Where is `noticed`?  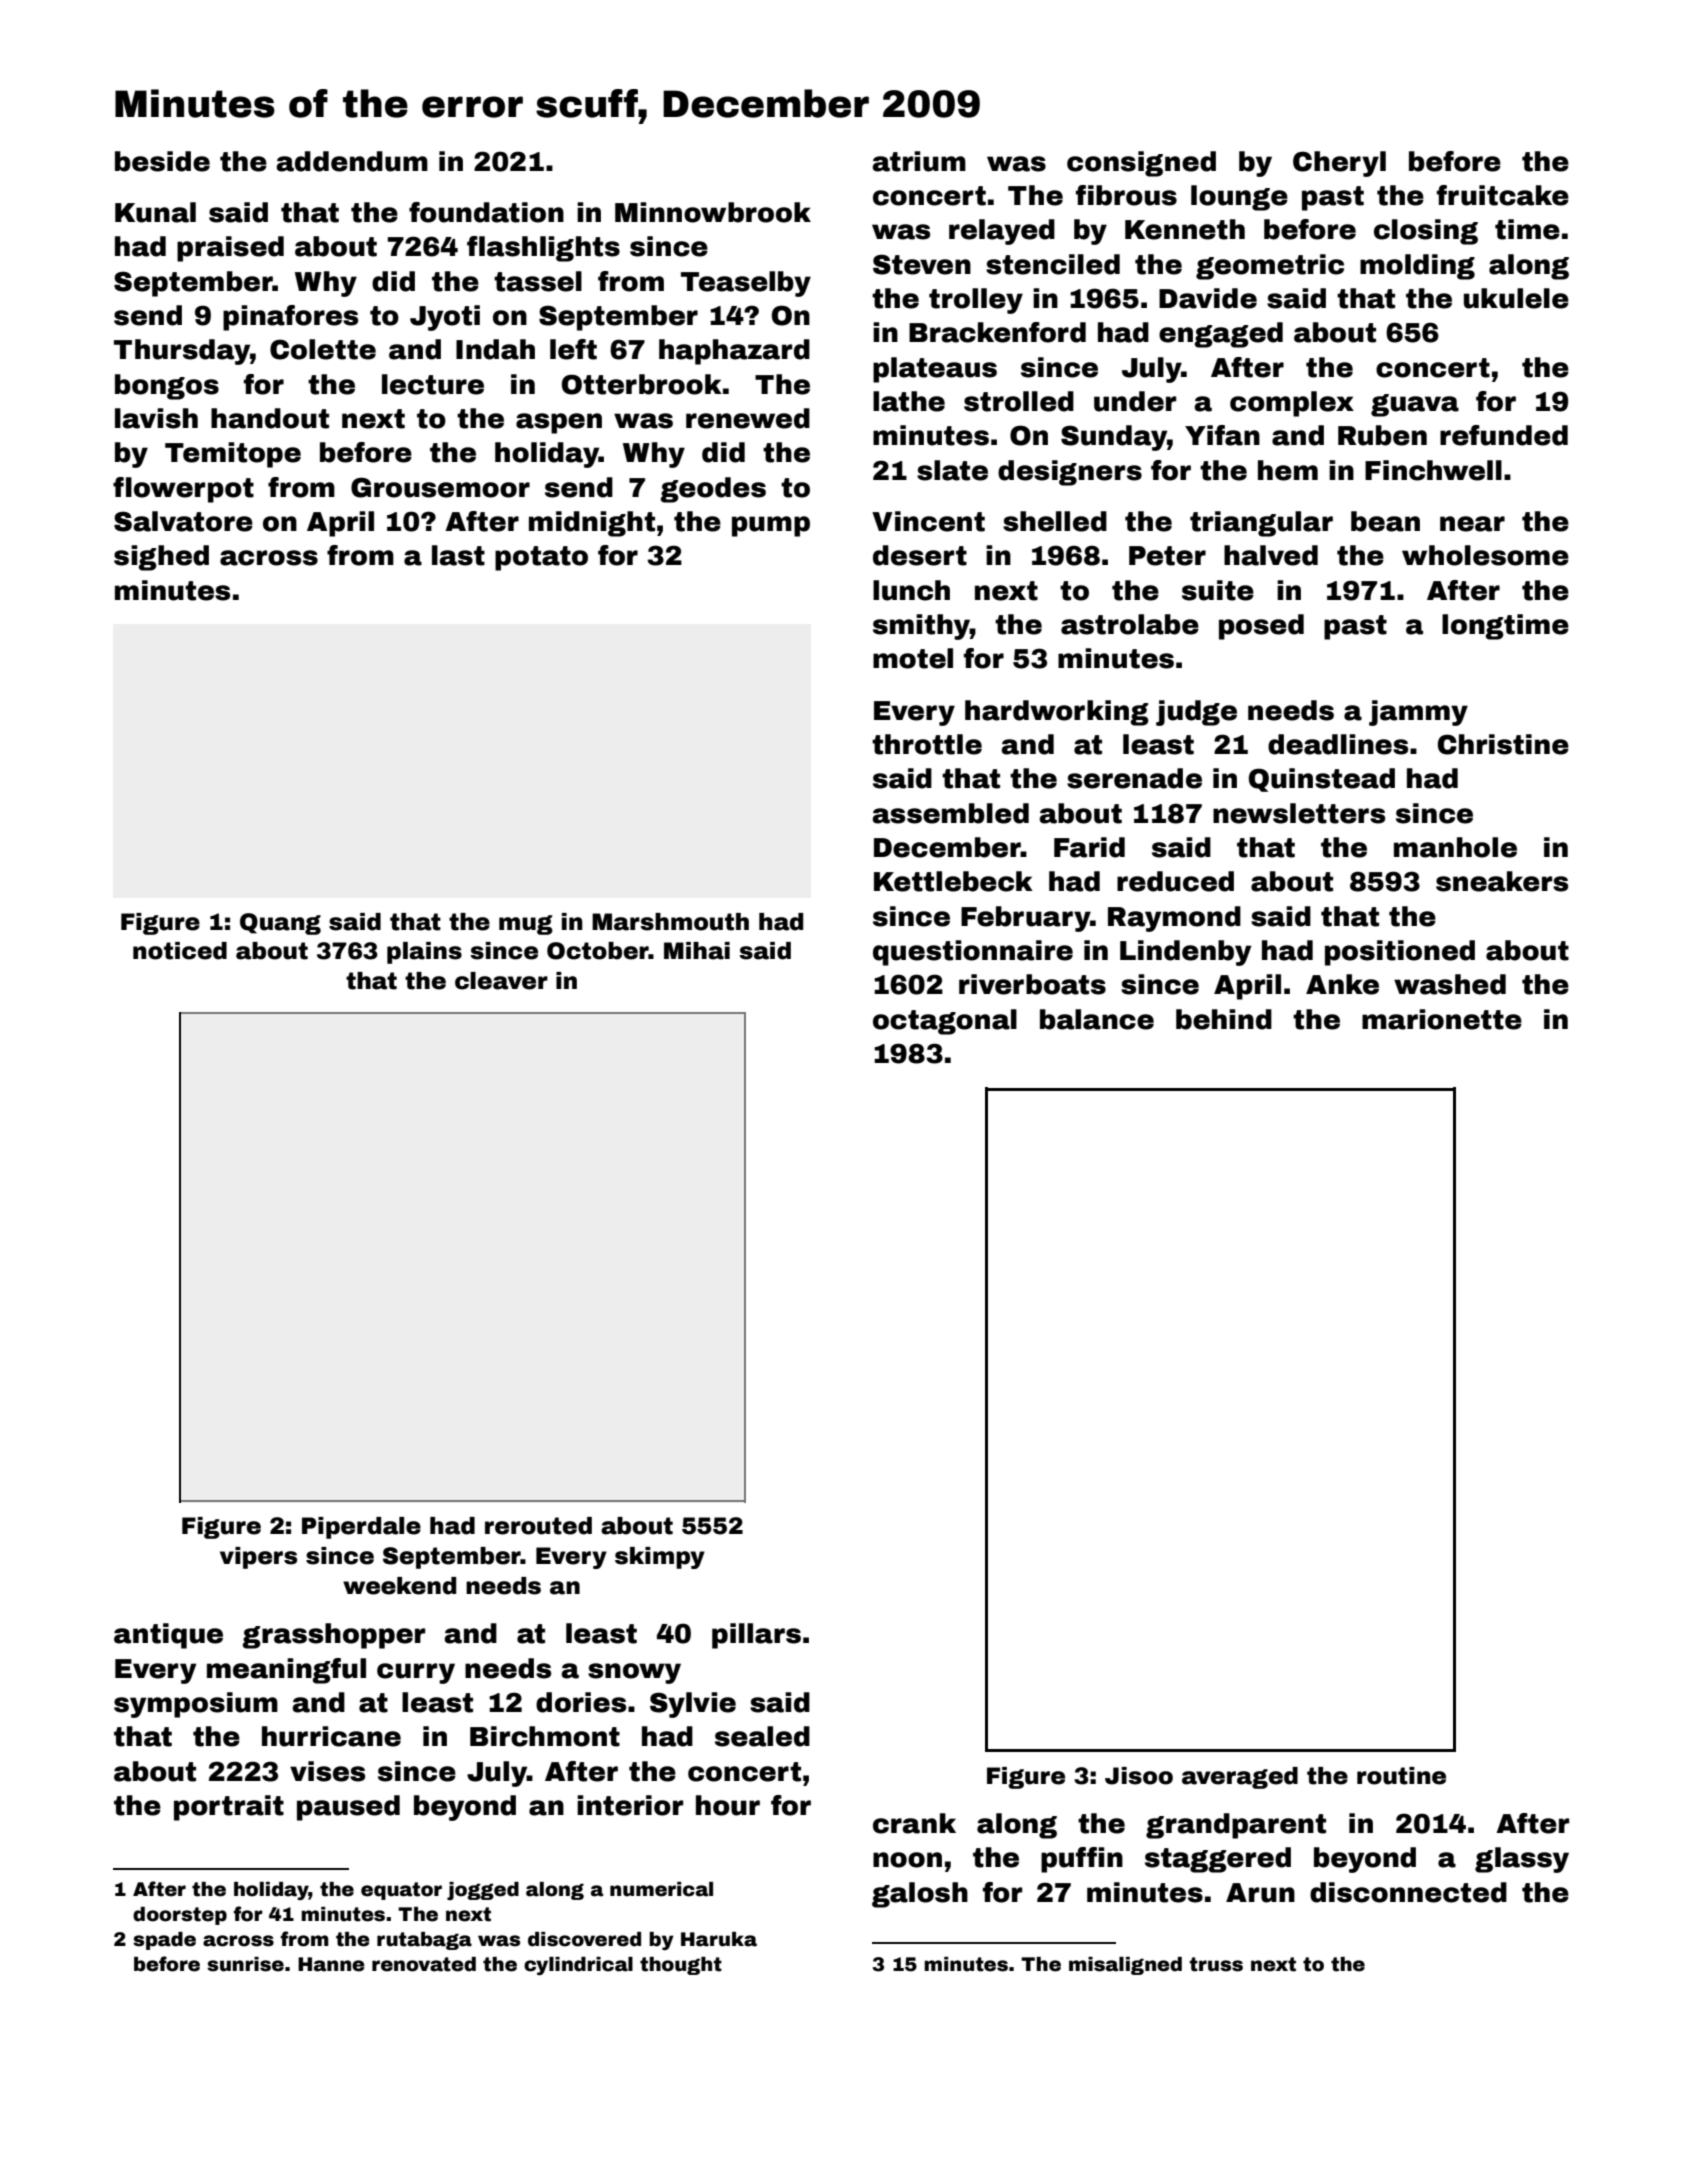 noticed is located at coordinates (180, 951).
